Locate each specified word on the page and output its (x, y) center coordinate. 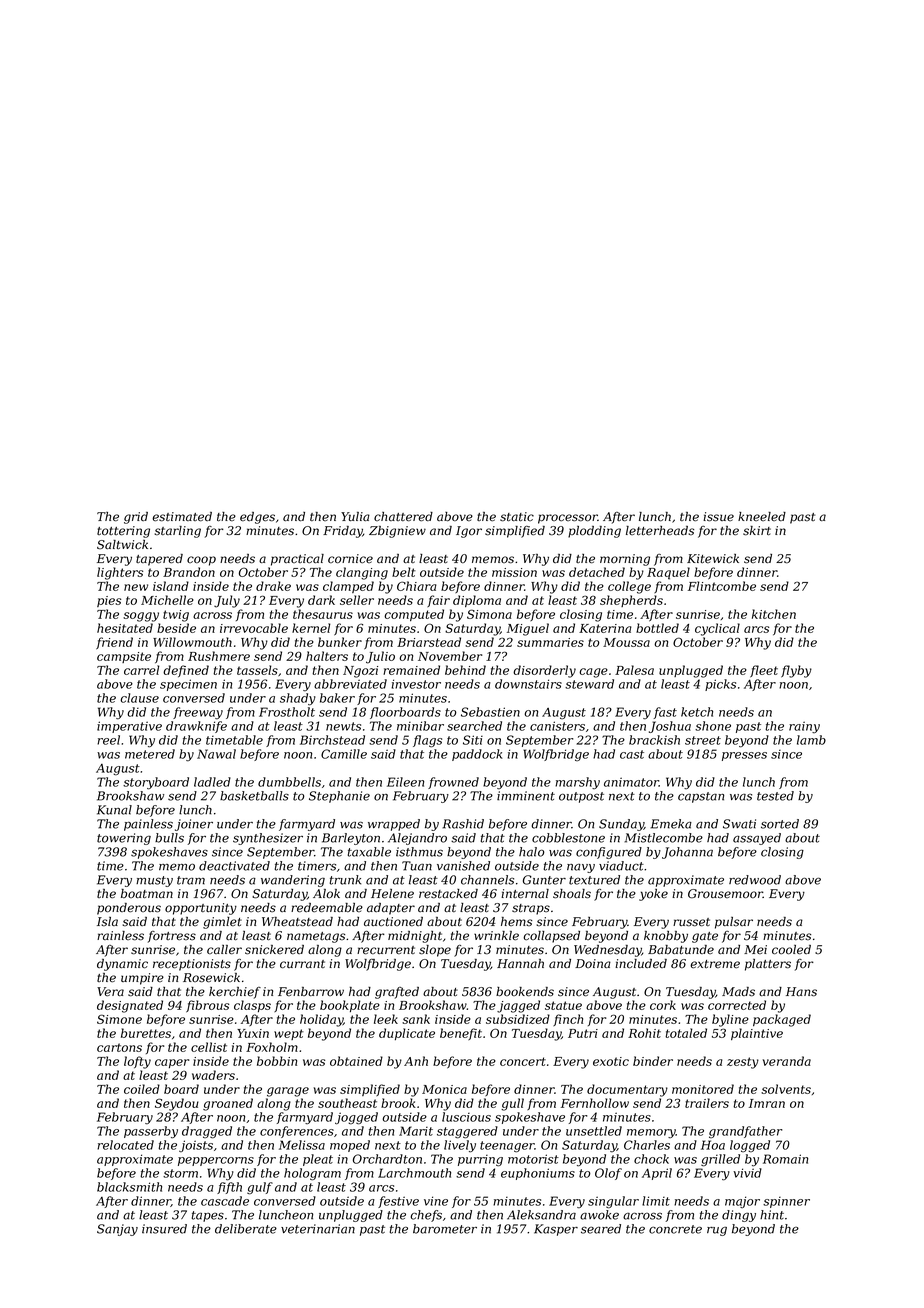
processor (568, 519)
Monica (444, 1089)
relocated (125, 1145)
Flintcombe (722, 586)
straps (531, 909)
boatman (147, 894)
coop (201, 561)
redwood (755, 880)
